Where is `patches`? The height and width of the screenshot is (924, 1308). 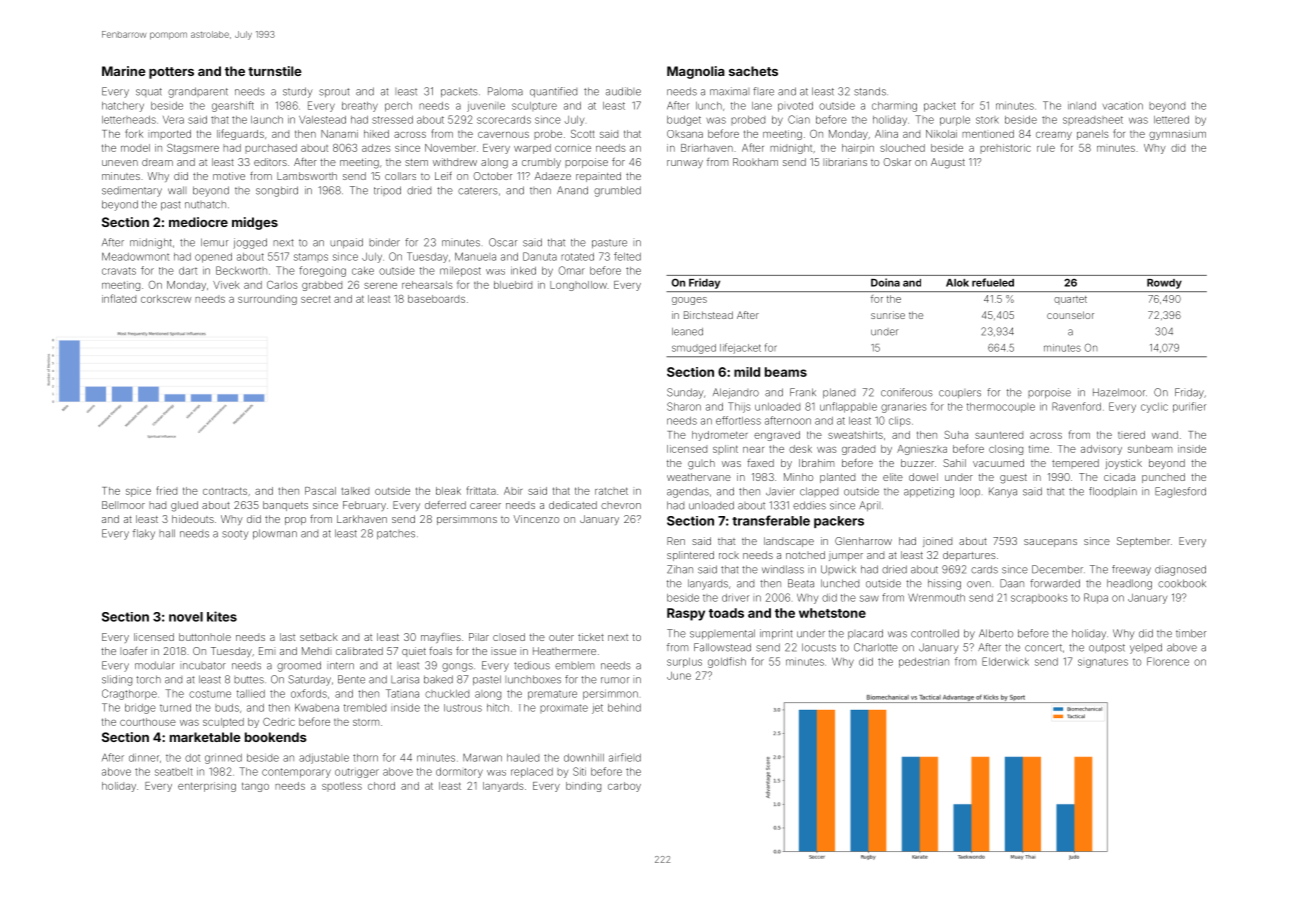
patches is located at coordinates (396, 534).
